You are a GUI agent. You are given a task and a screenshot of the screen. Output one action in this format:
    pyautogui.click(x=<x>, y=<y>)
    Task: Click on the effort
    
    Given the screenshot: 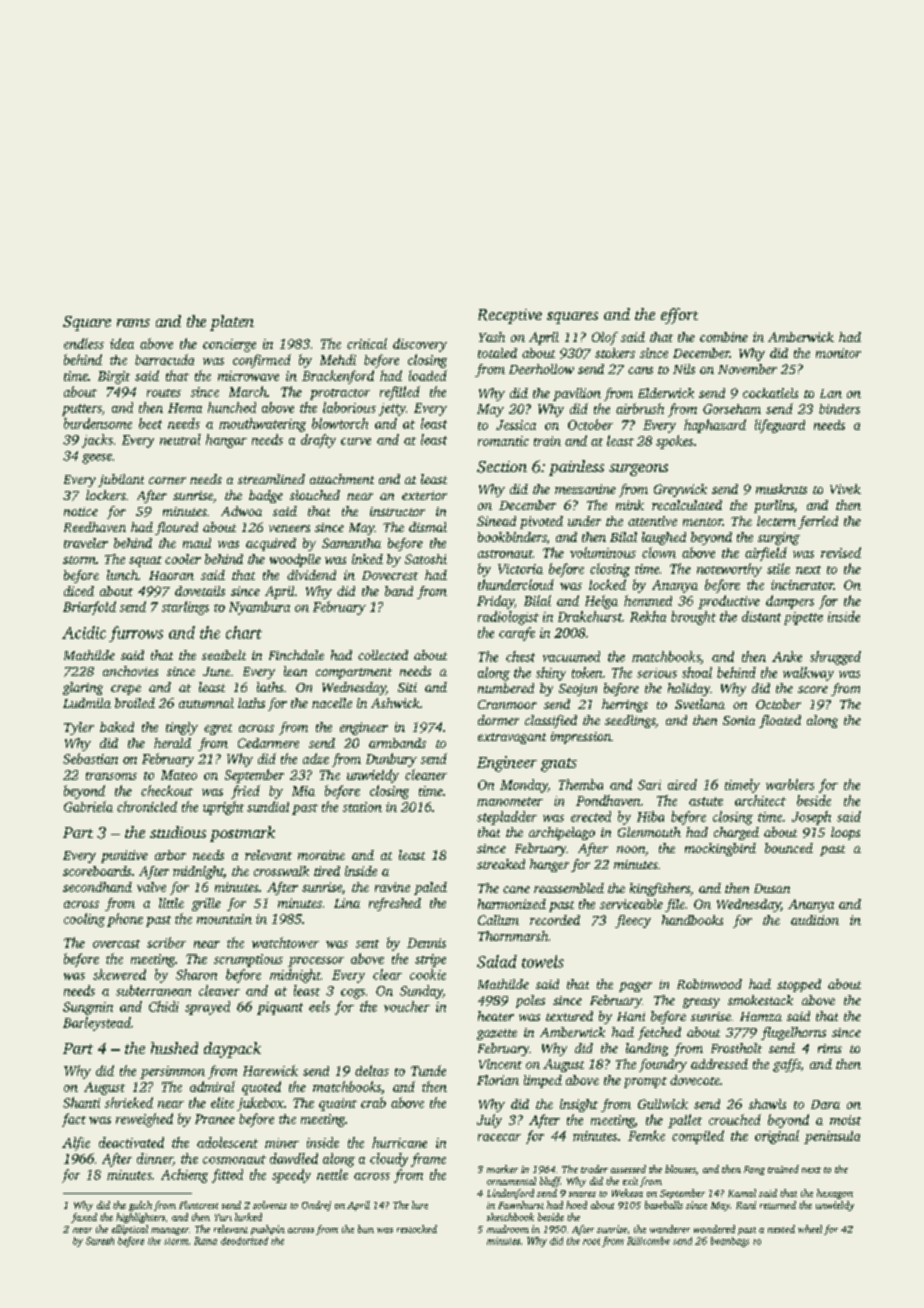 What is the action you would take?
    pyautogui.click(x=679, y=316)
